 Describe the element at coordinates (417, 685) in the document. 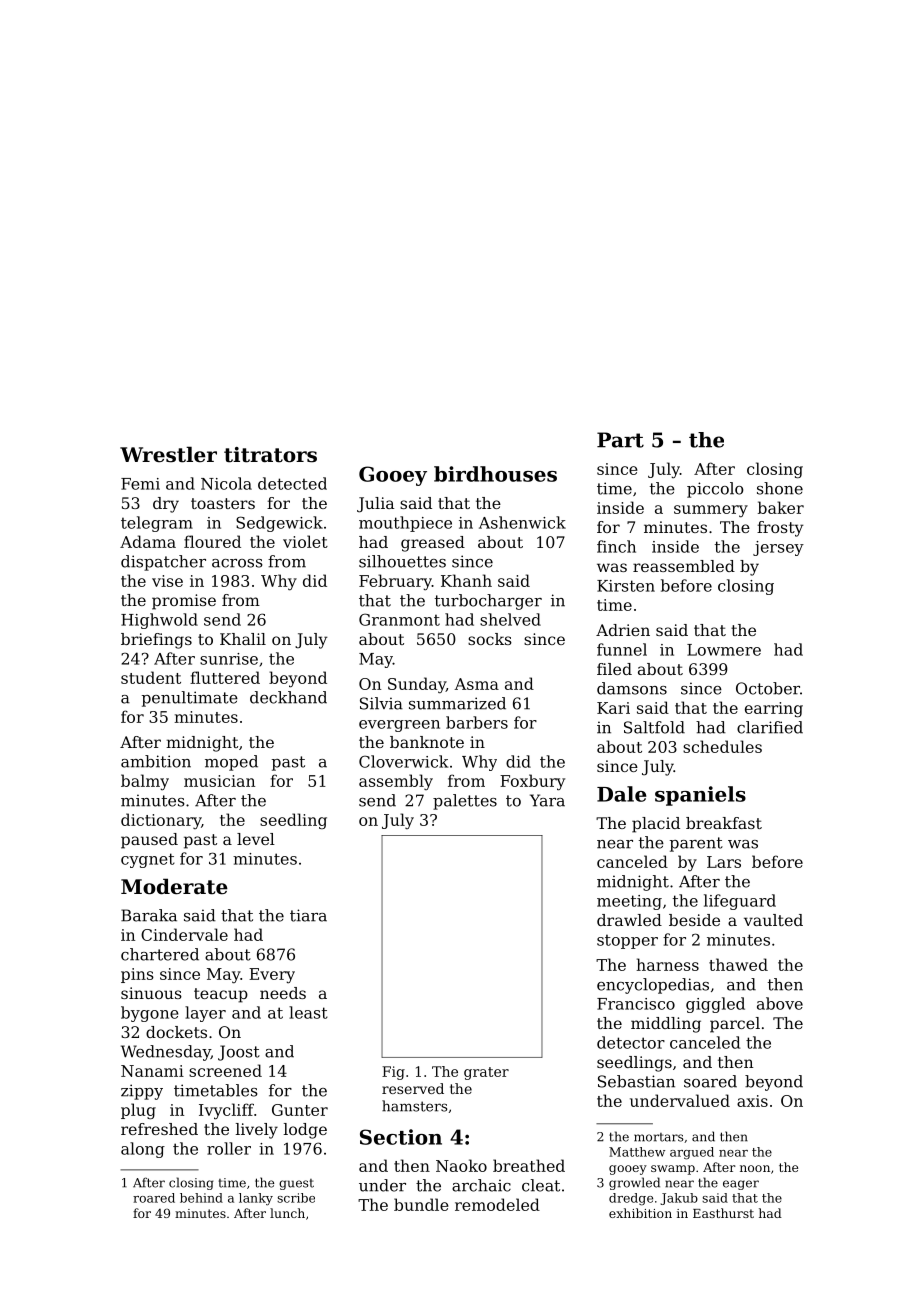

I see `Sunday` at that location.
